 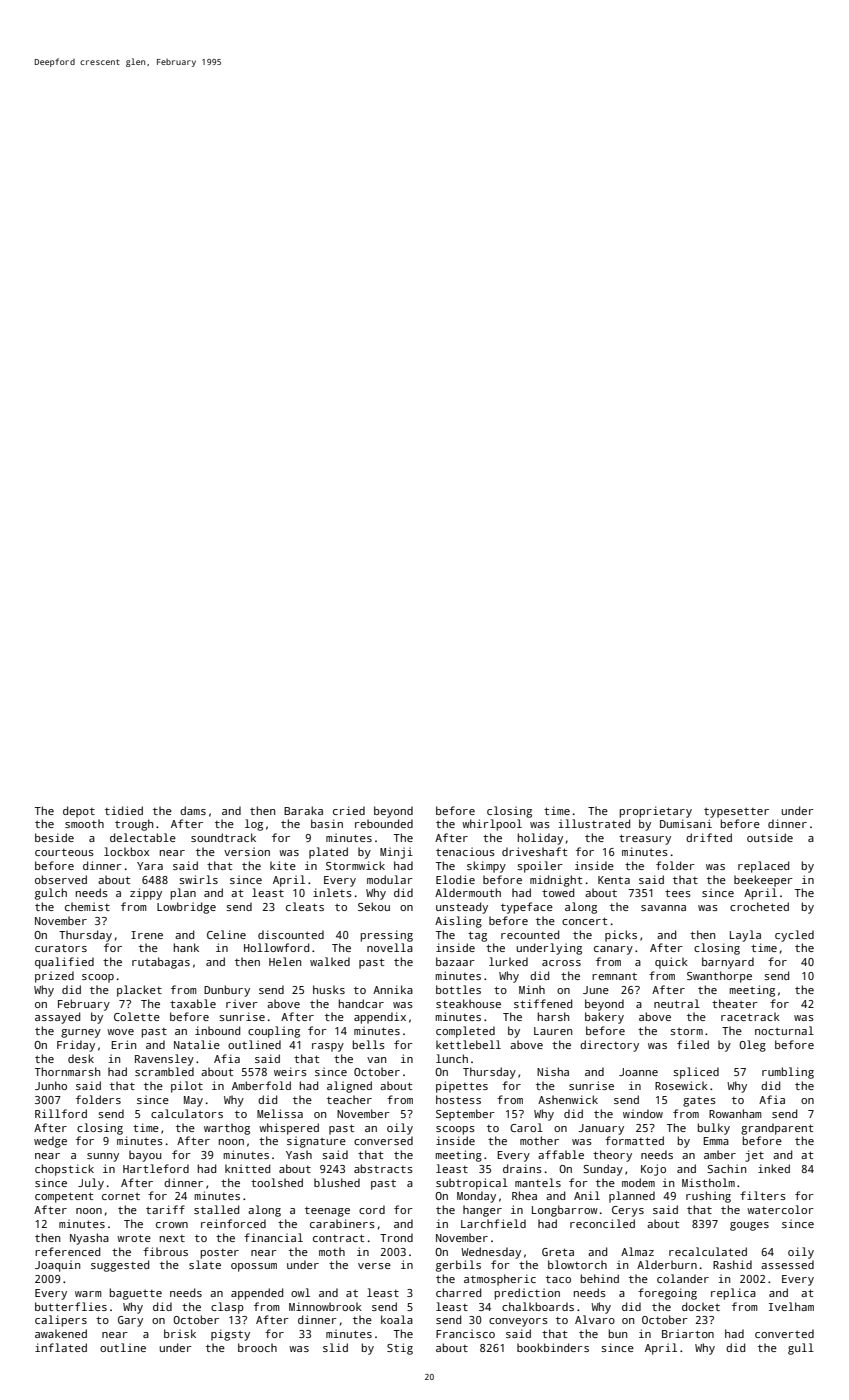 What do you see at coordinates (161, 963) in the image?
I see `rutabagas` at bounding box center [161, 963].
